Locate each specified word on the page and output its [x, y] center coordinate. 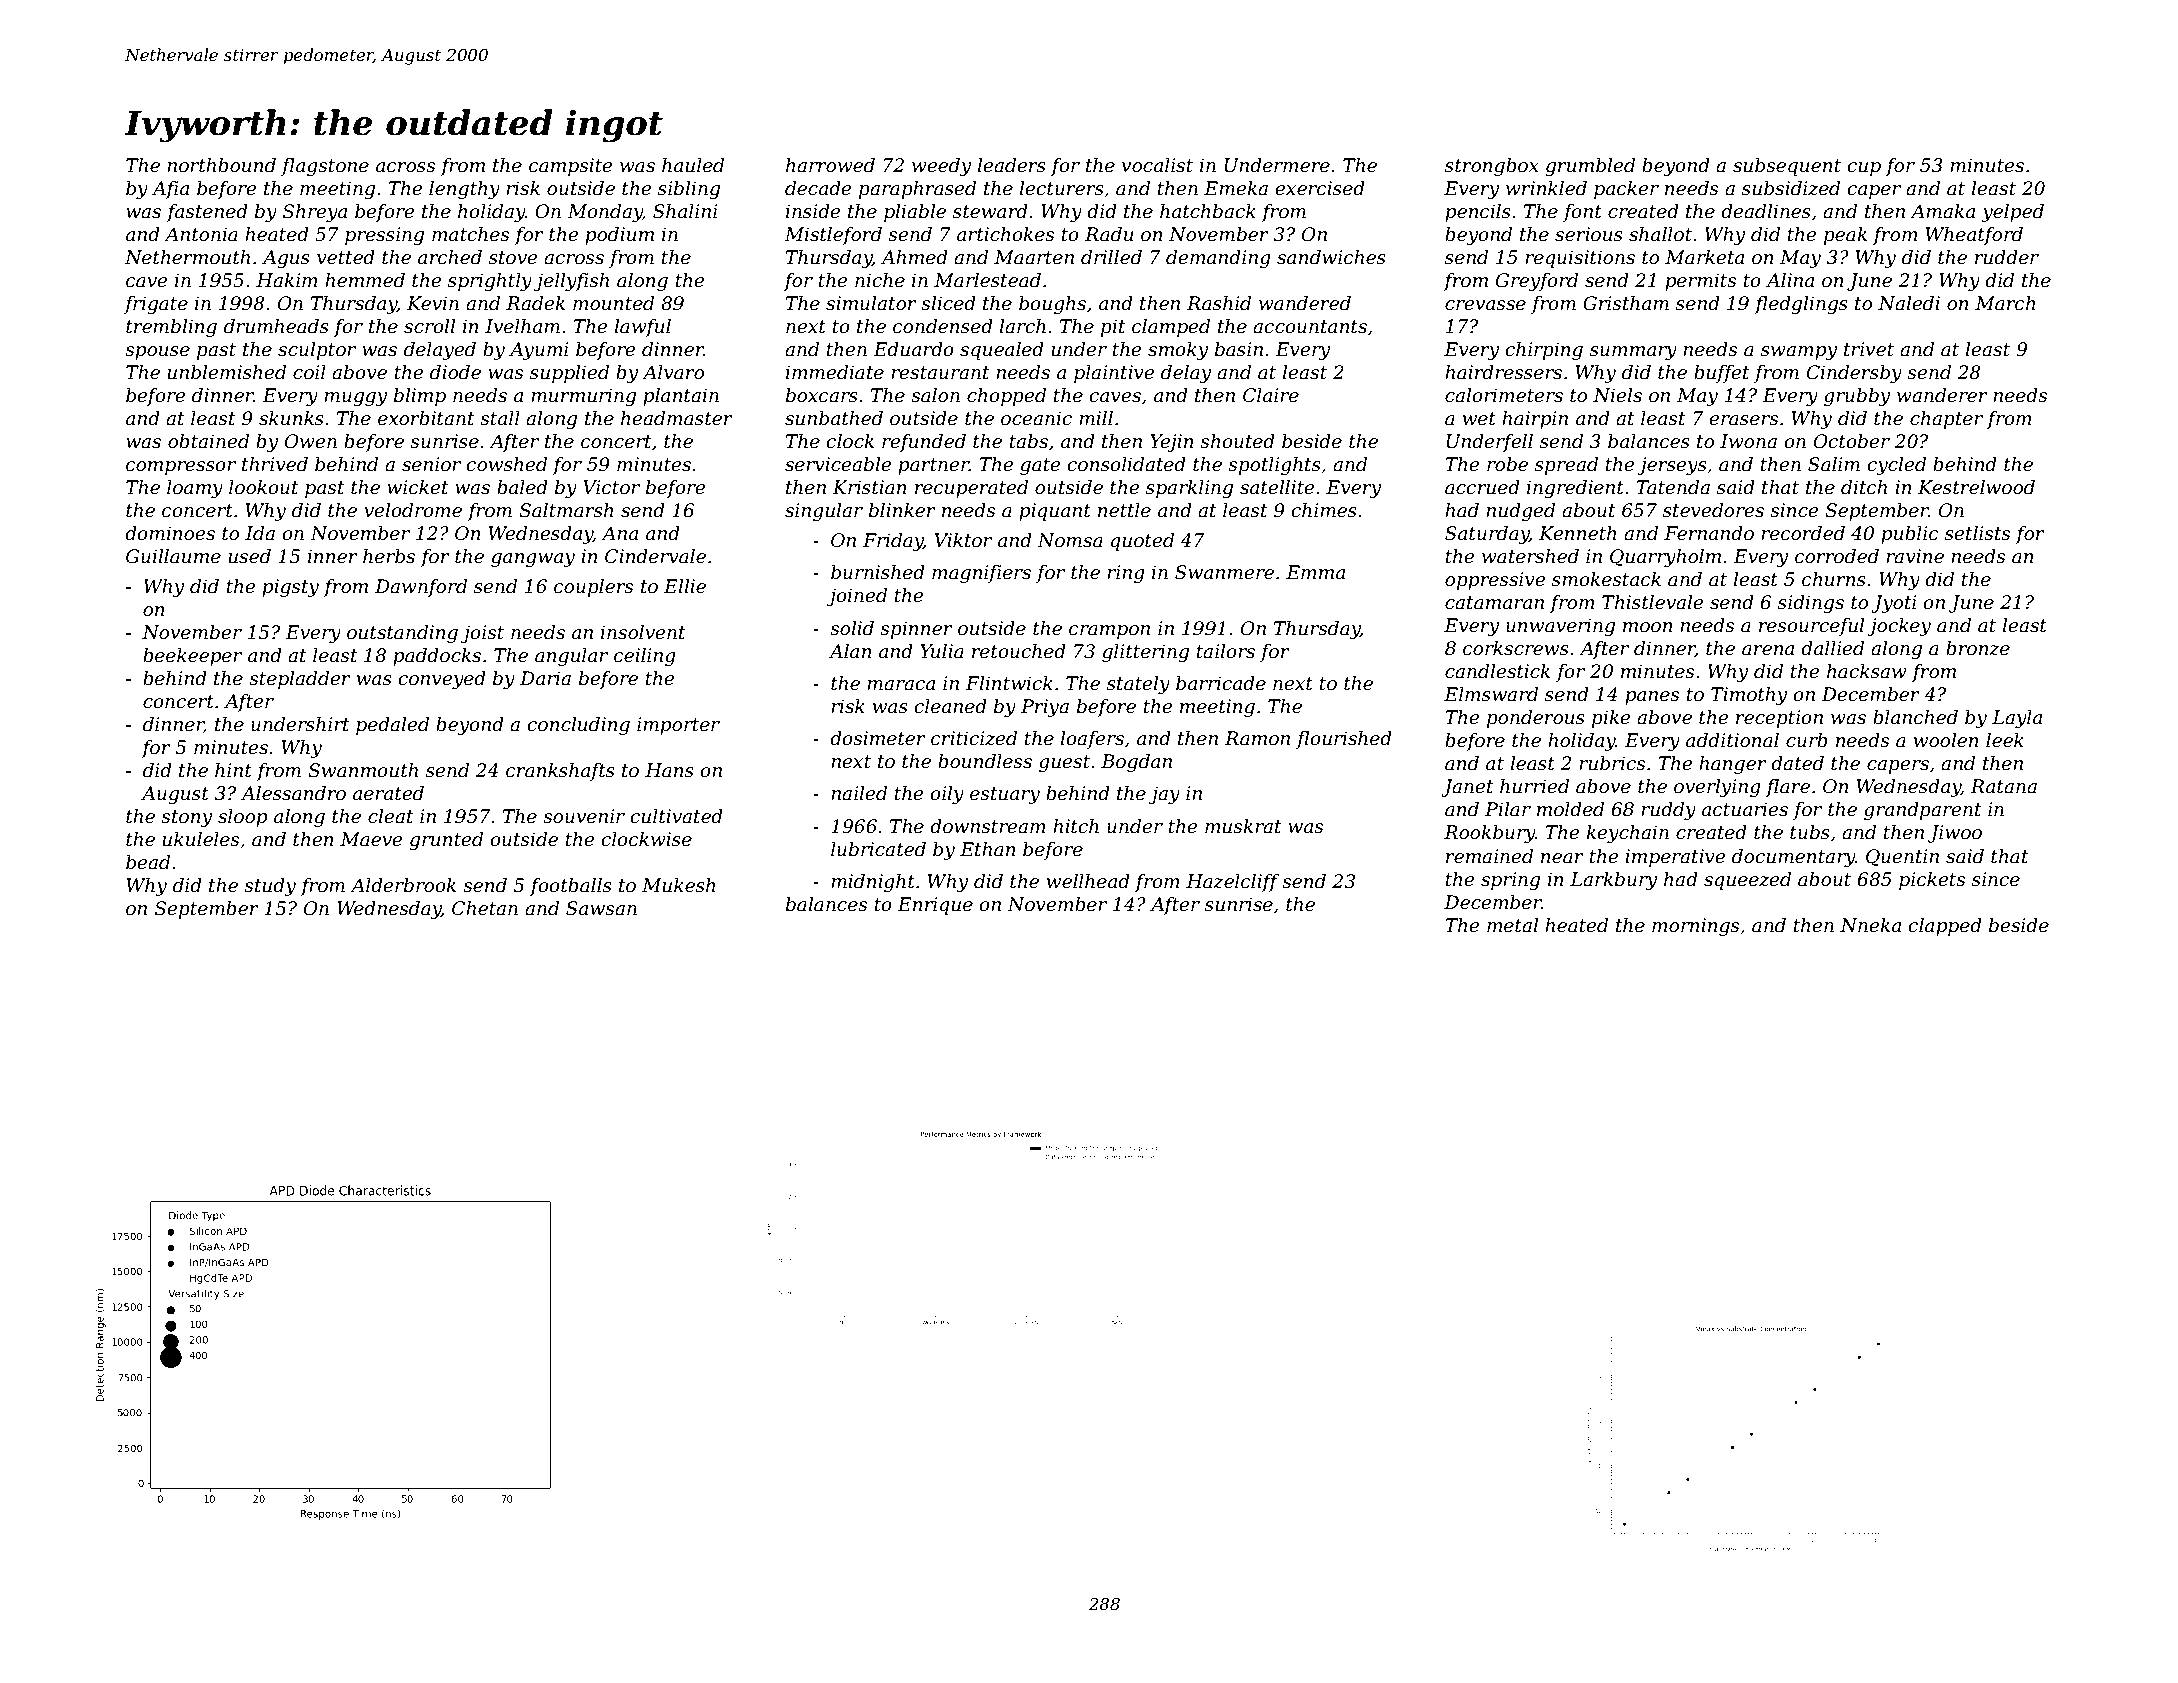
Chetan [485, 908]
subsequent [1787, 167]
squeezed [1747, 881]
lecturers [1062, 188]
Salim [1834, 464]
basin [1239, 349]
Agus [286, 259]
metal [1512, 925]
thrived [275, 464]
